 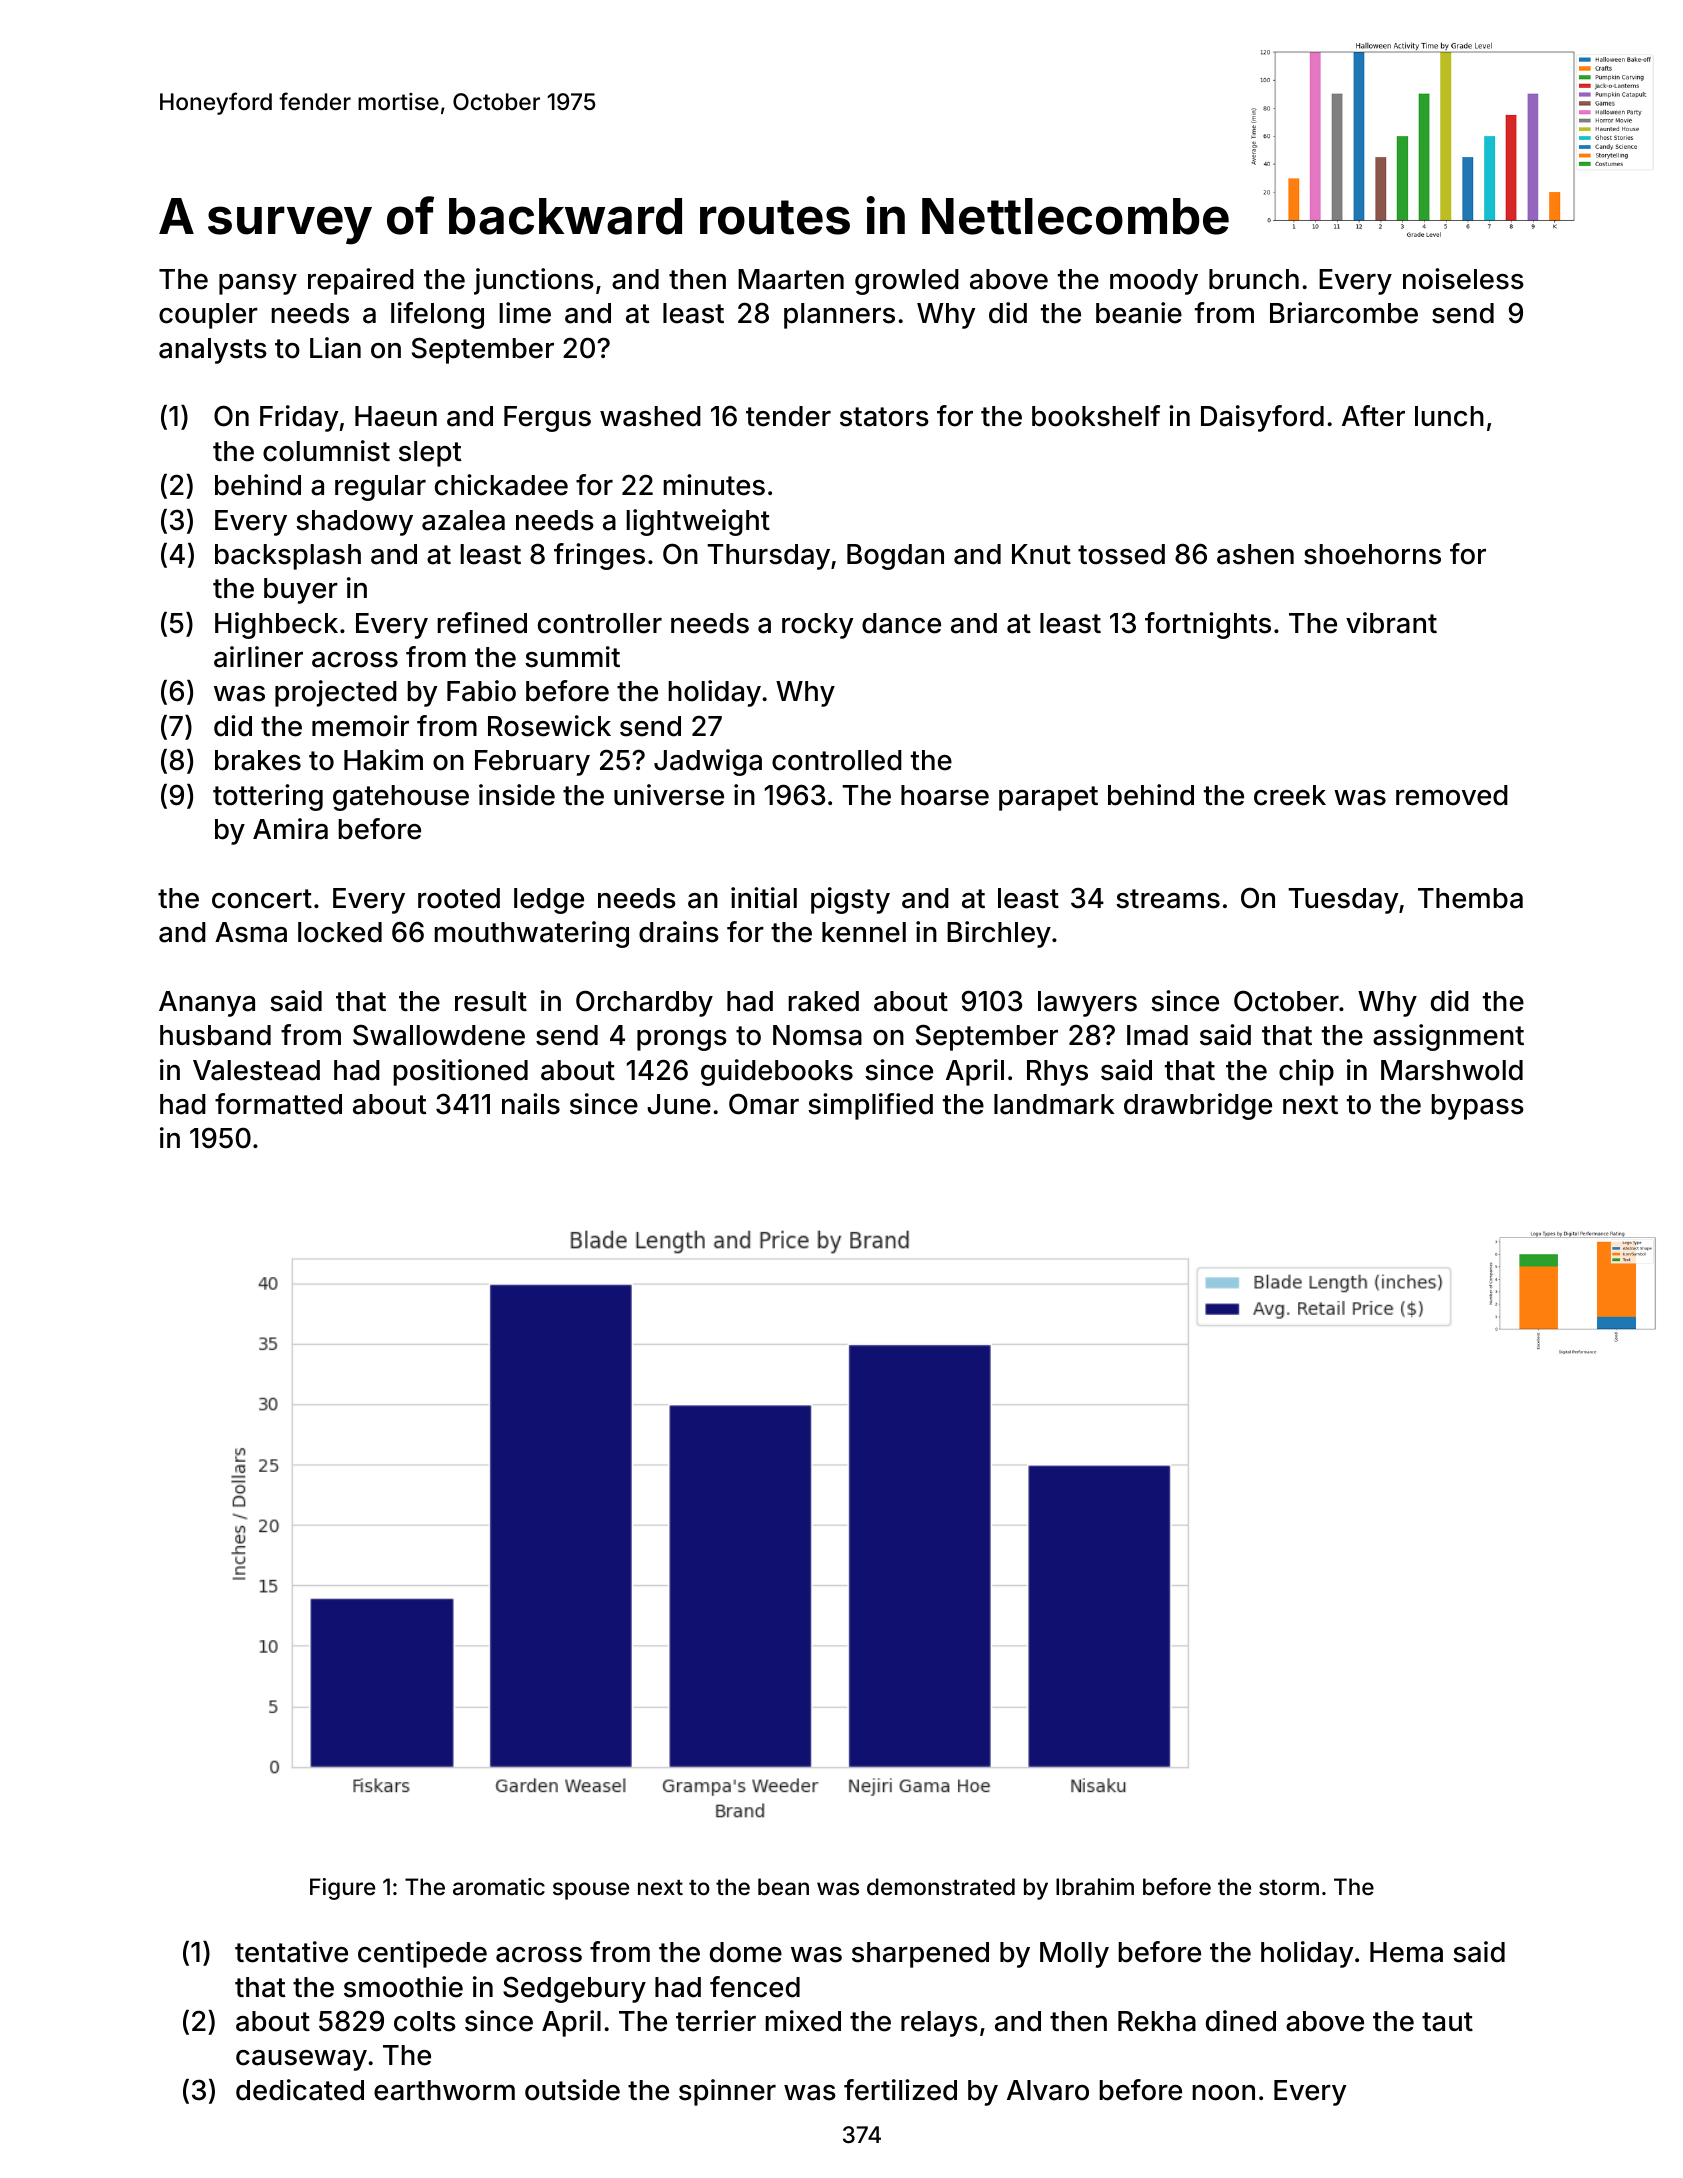 I want to click on tentative, so click(x=291, y=1952).
